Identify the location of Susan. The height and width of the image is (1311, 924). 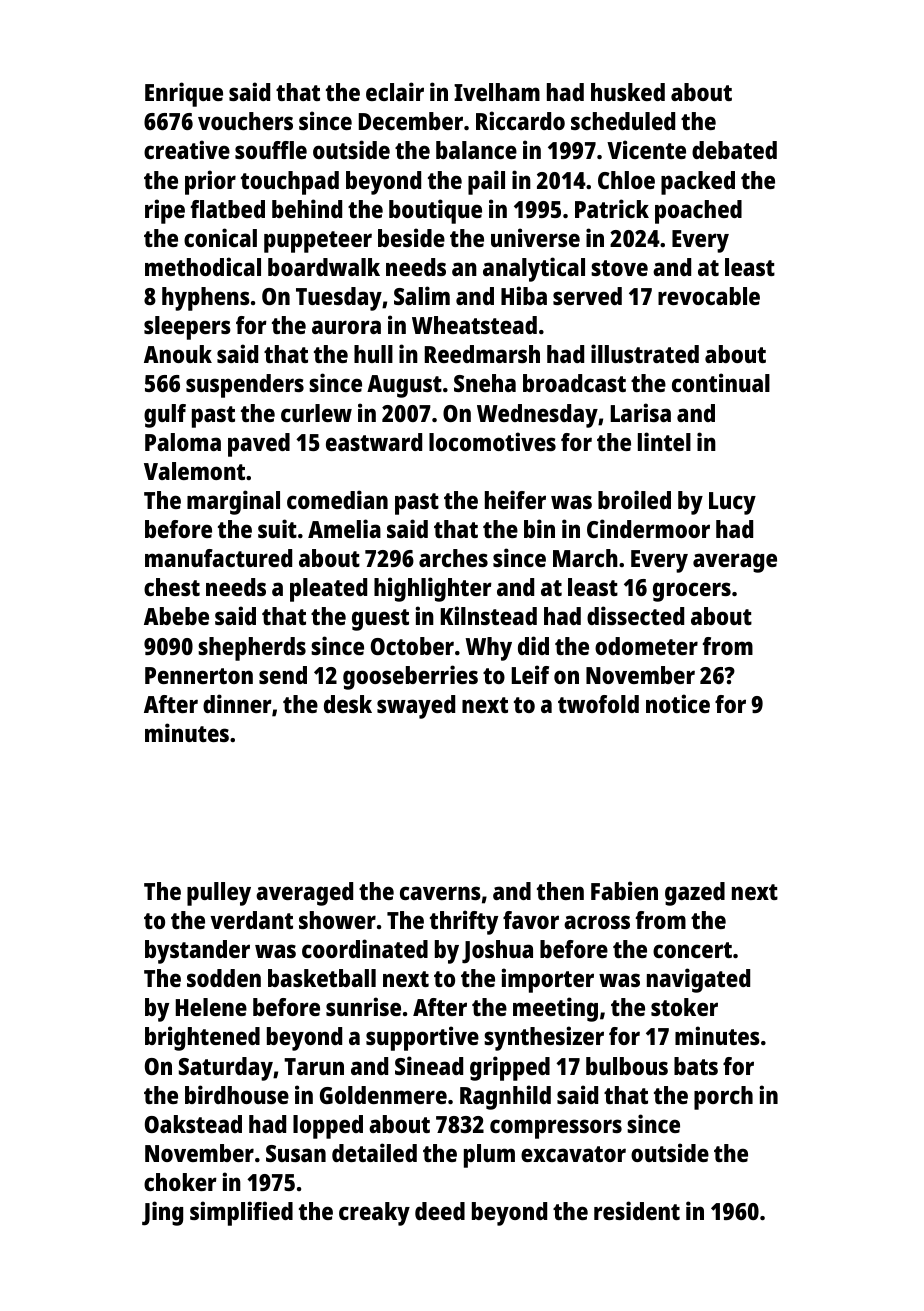
(296, 1153).
